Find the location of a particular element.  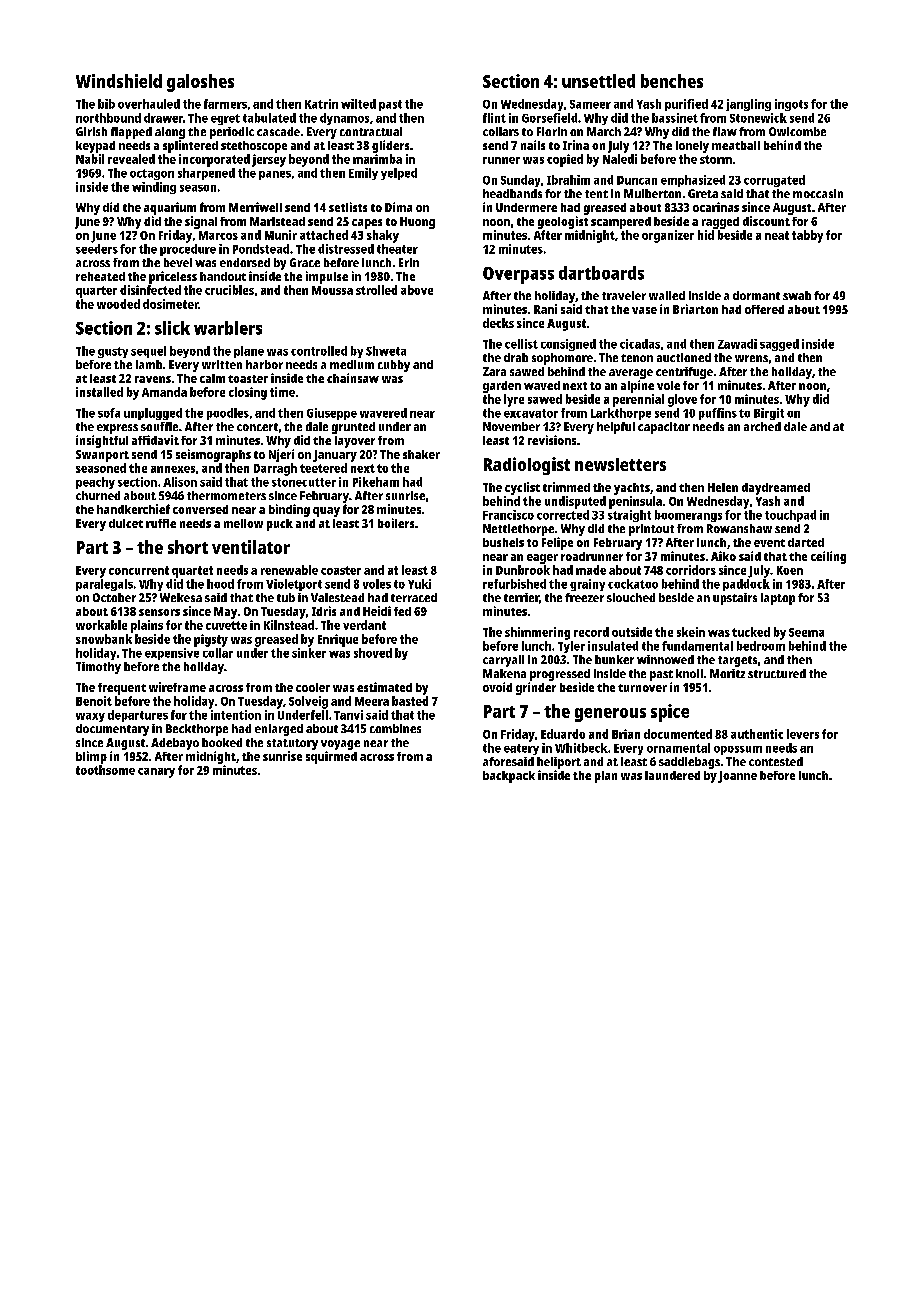

crucibles is located at coordinates (229, 290).
